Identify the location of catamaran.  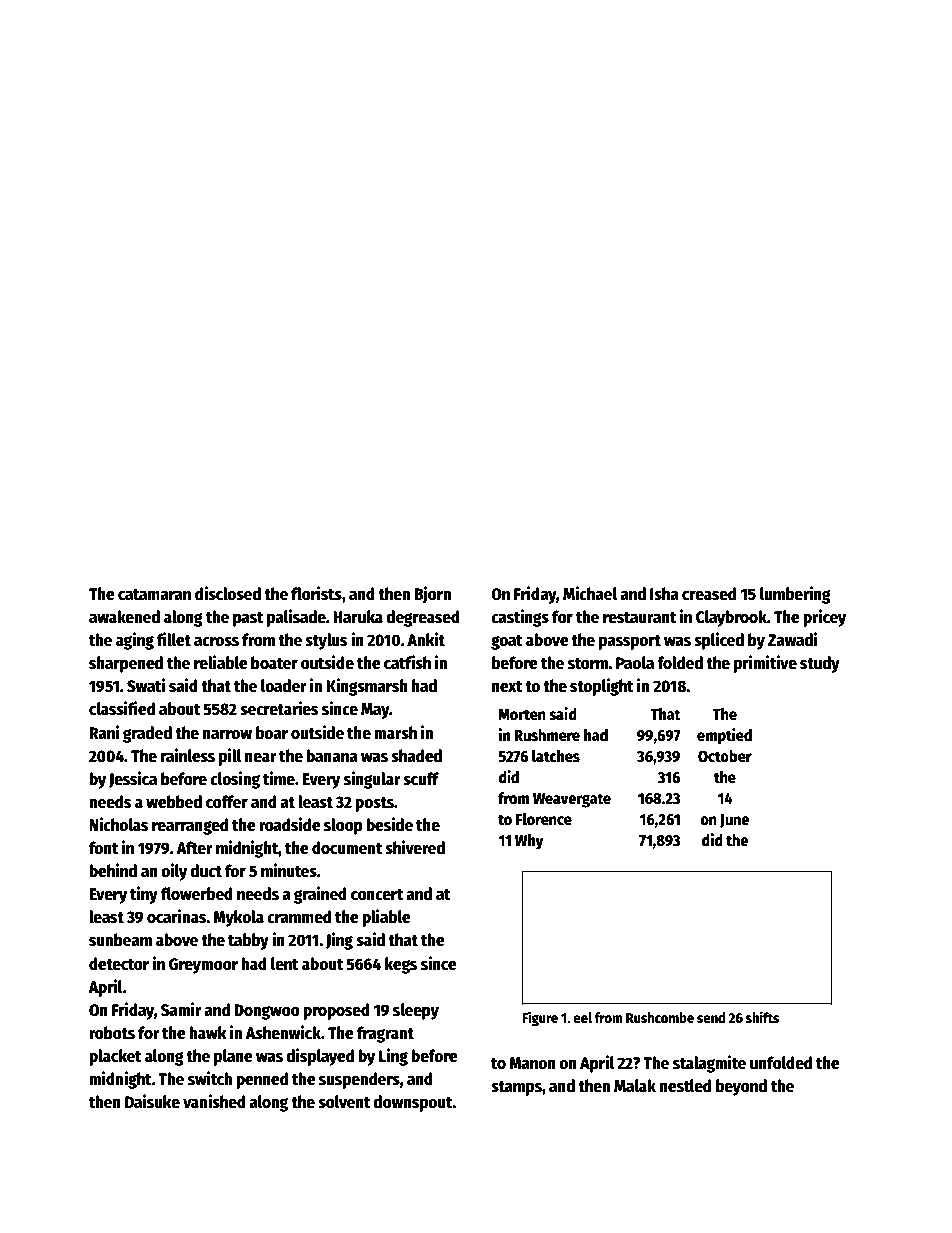
(154, 595).
